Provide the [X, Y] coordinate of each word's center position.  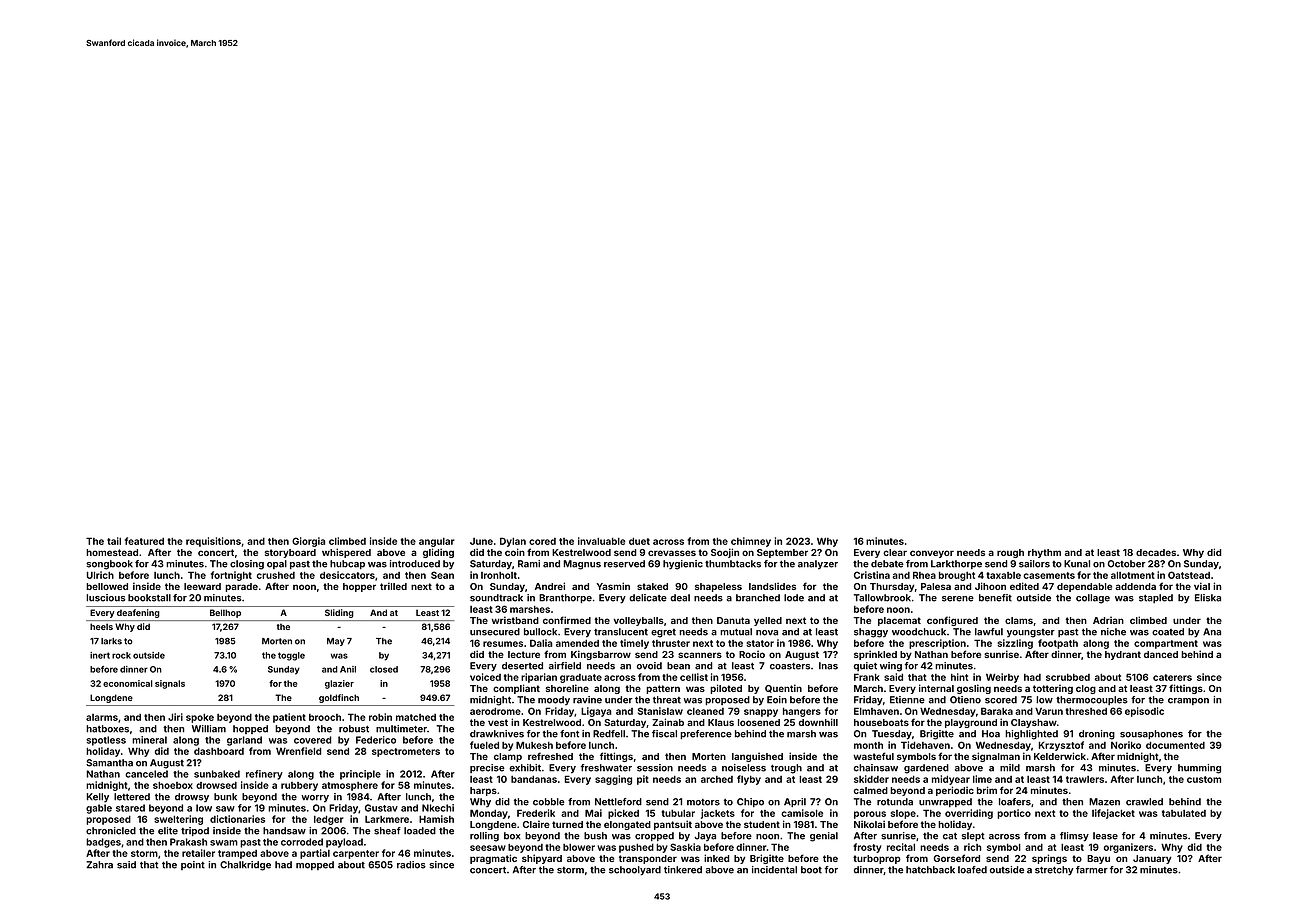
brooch [325, 717]
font [569, 734]
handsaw [284, 831]
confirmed [567, 620]
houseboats [881, 722]
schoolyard [635, 871]
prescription [937, 644]
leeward [202, 586]
